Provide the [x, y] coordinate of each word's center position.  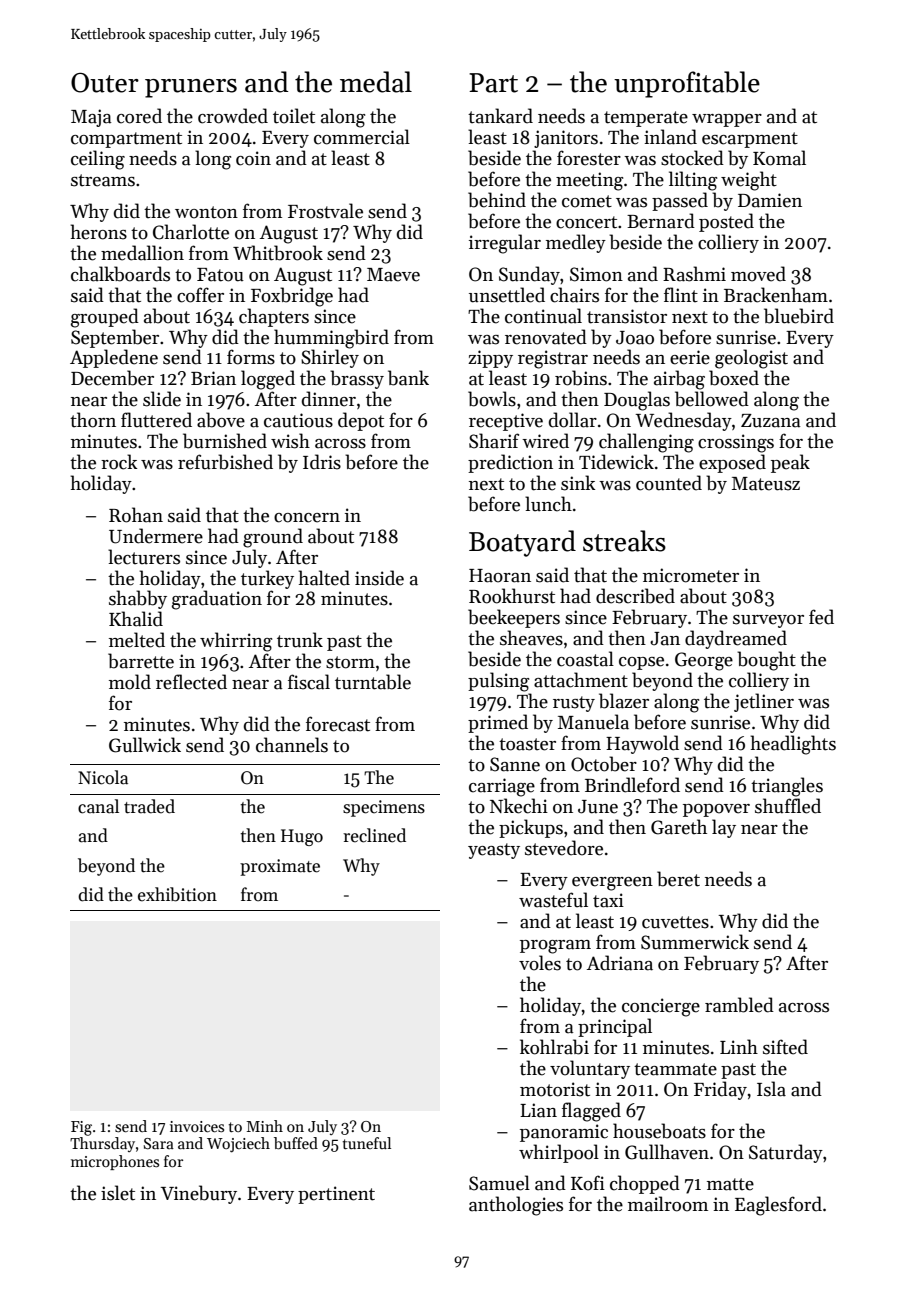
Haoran [500, 576]
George [704, 661]
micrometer [691, 575]
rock [119, 462]
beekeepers [514, 618]
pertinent [336, 1195]
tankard [500, 116]
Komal [779, 158]
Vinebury [198, 1194]
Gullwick [145, 745]
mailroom [668, 1204]
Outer [105, 83]
